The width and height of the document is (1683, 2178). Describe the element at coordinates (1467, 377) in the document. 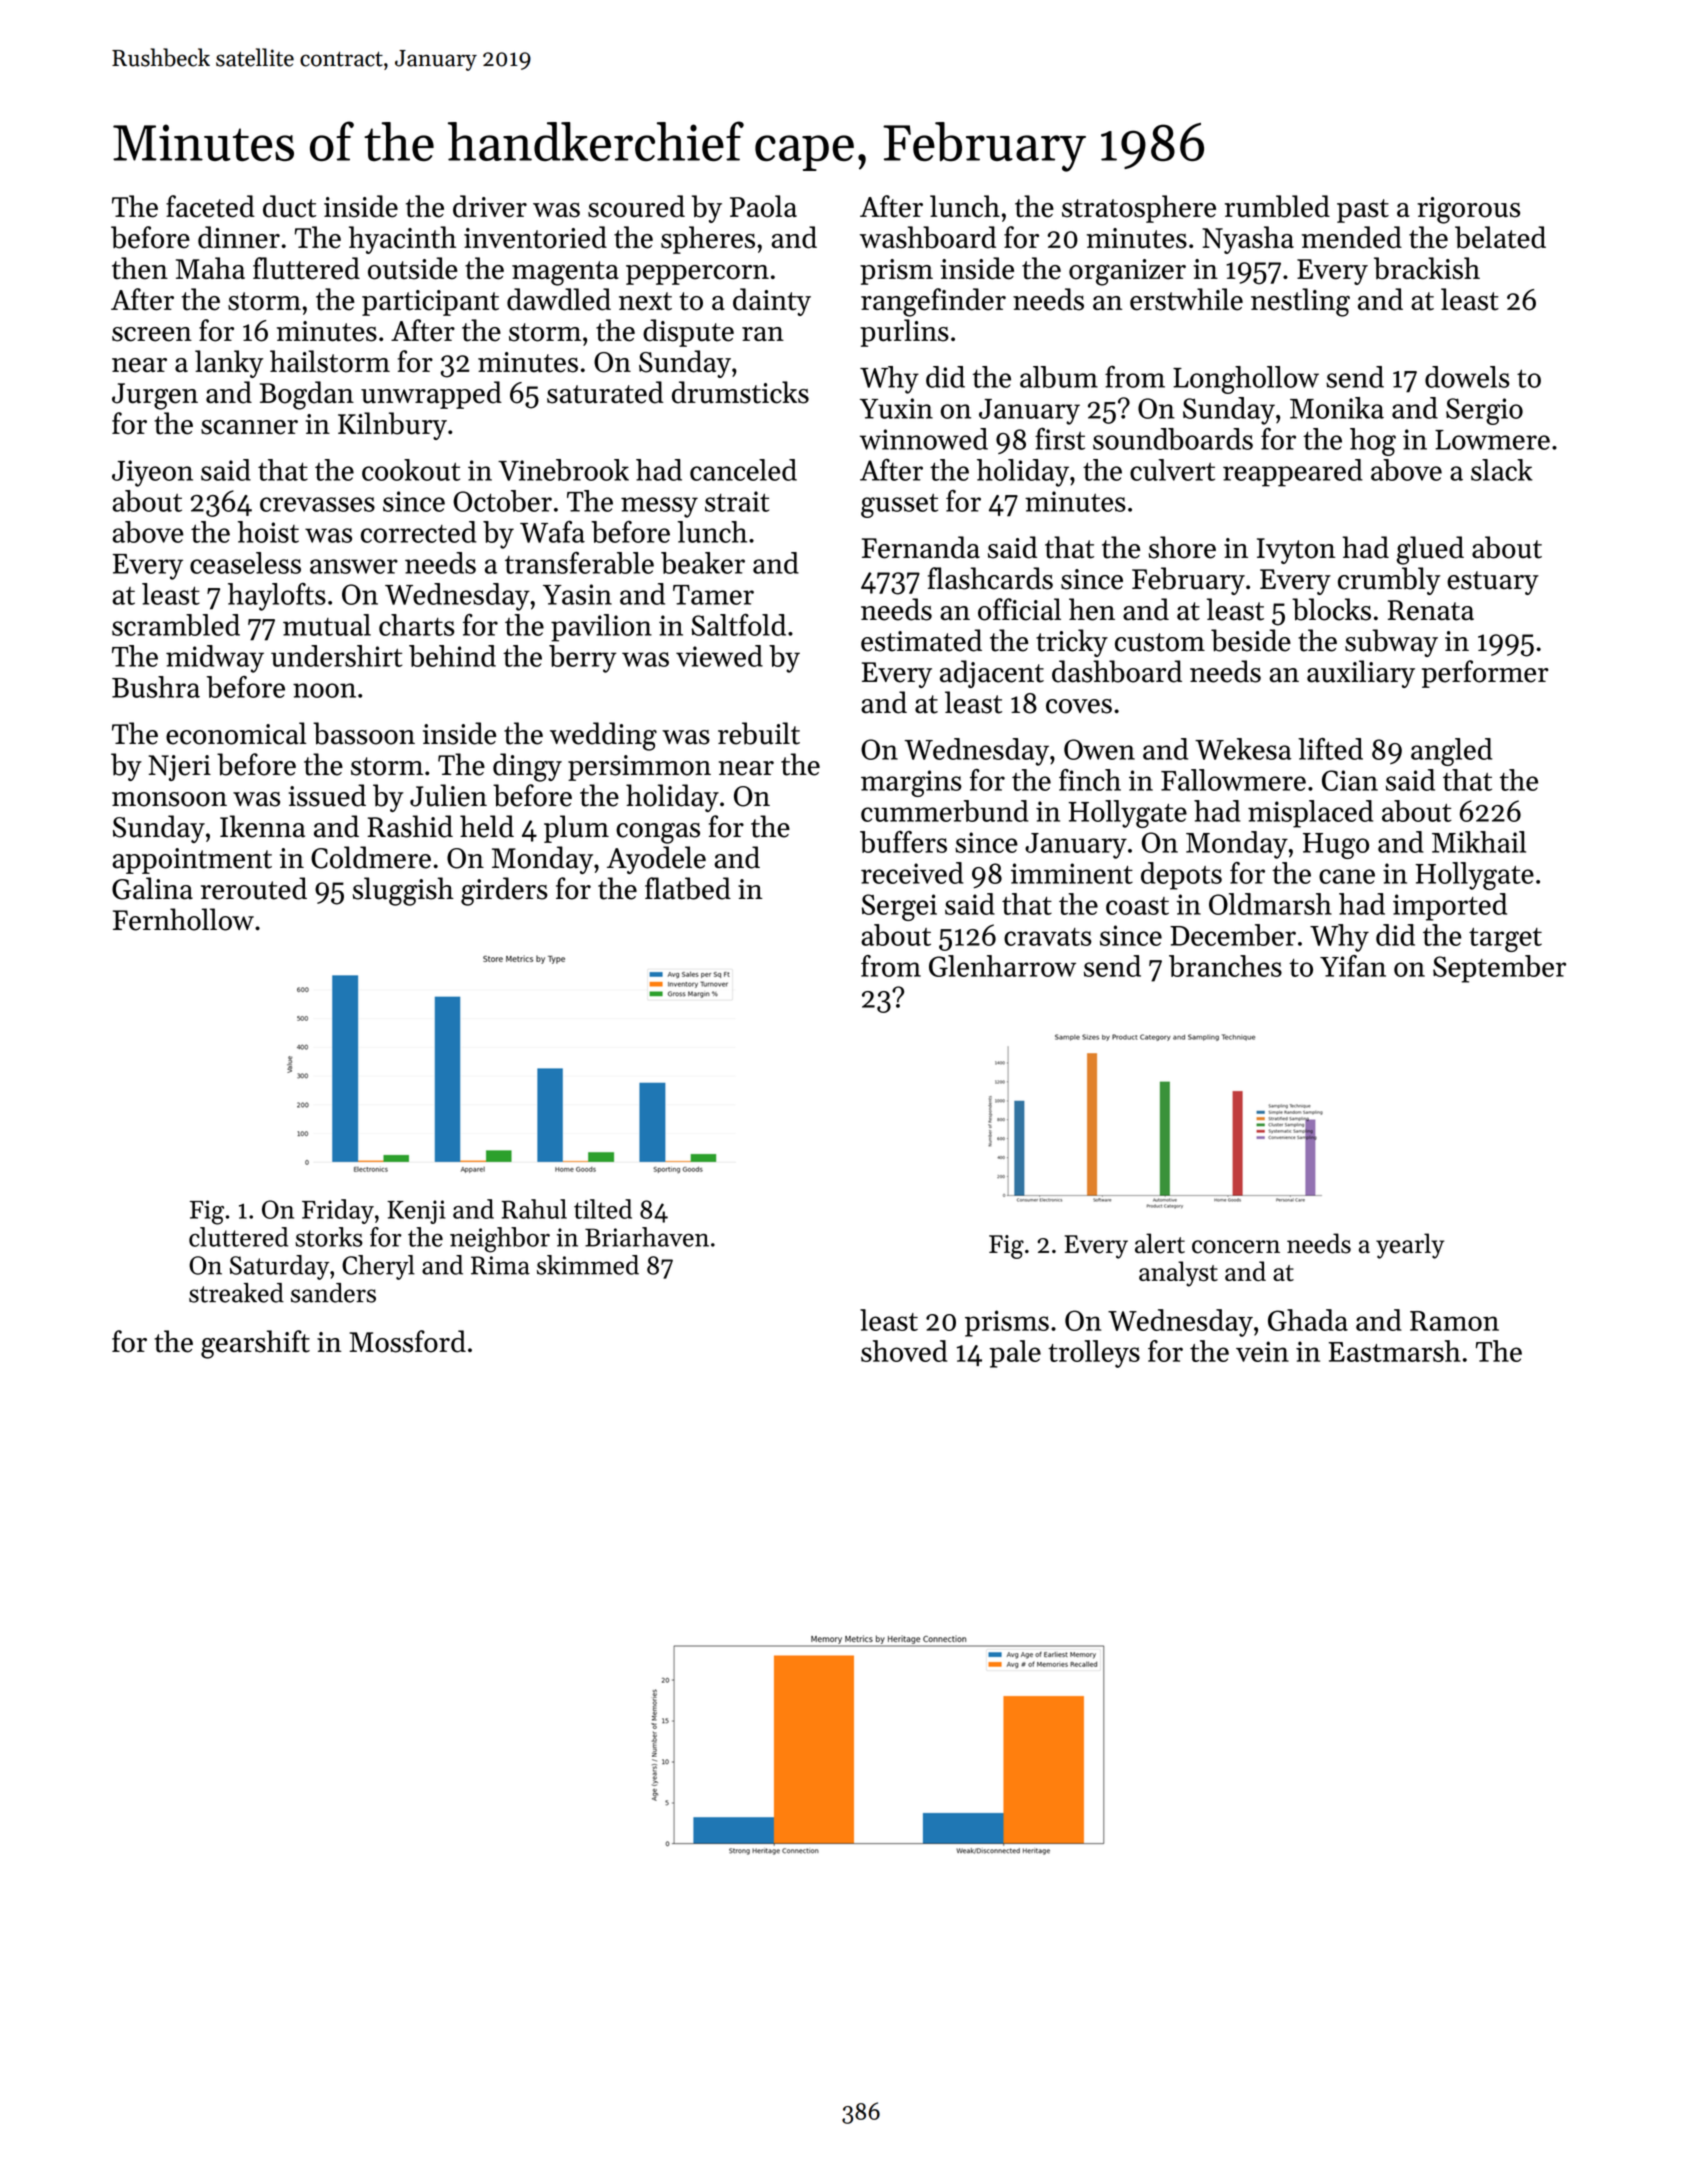

I see `dowels` at that location.
